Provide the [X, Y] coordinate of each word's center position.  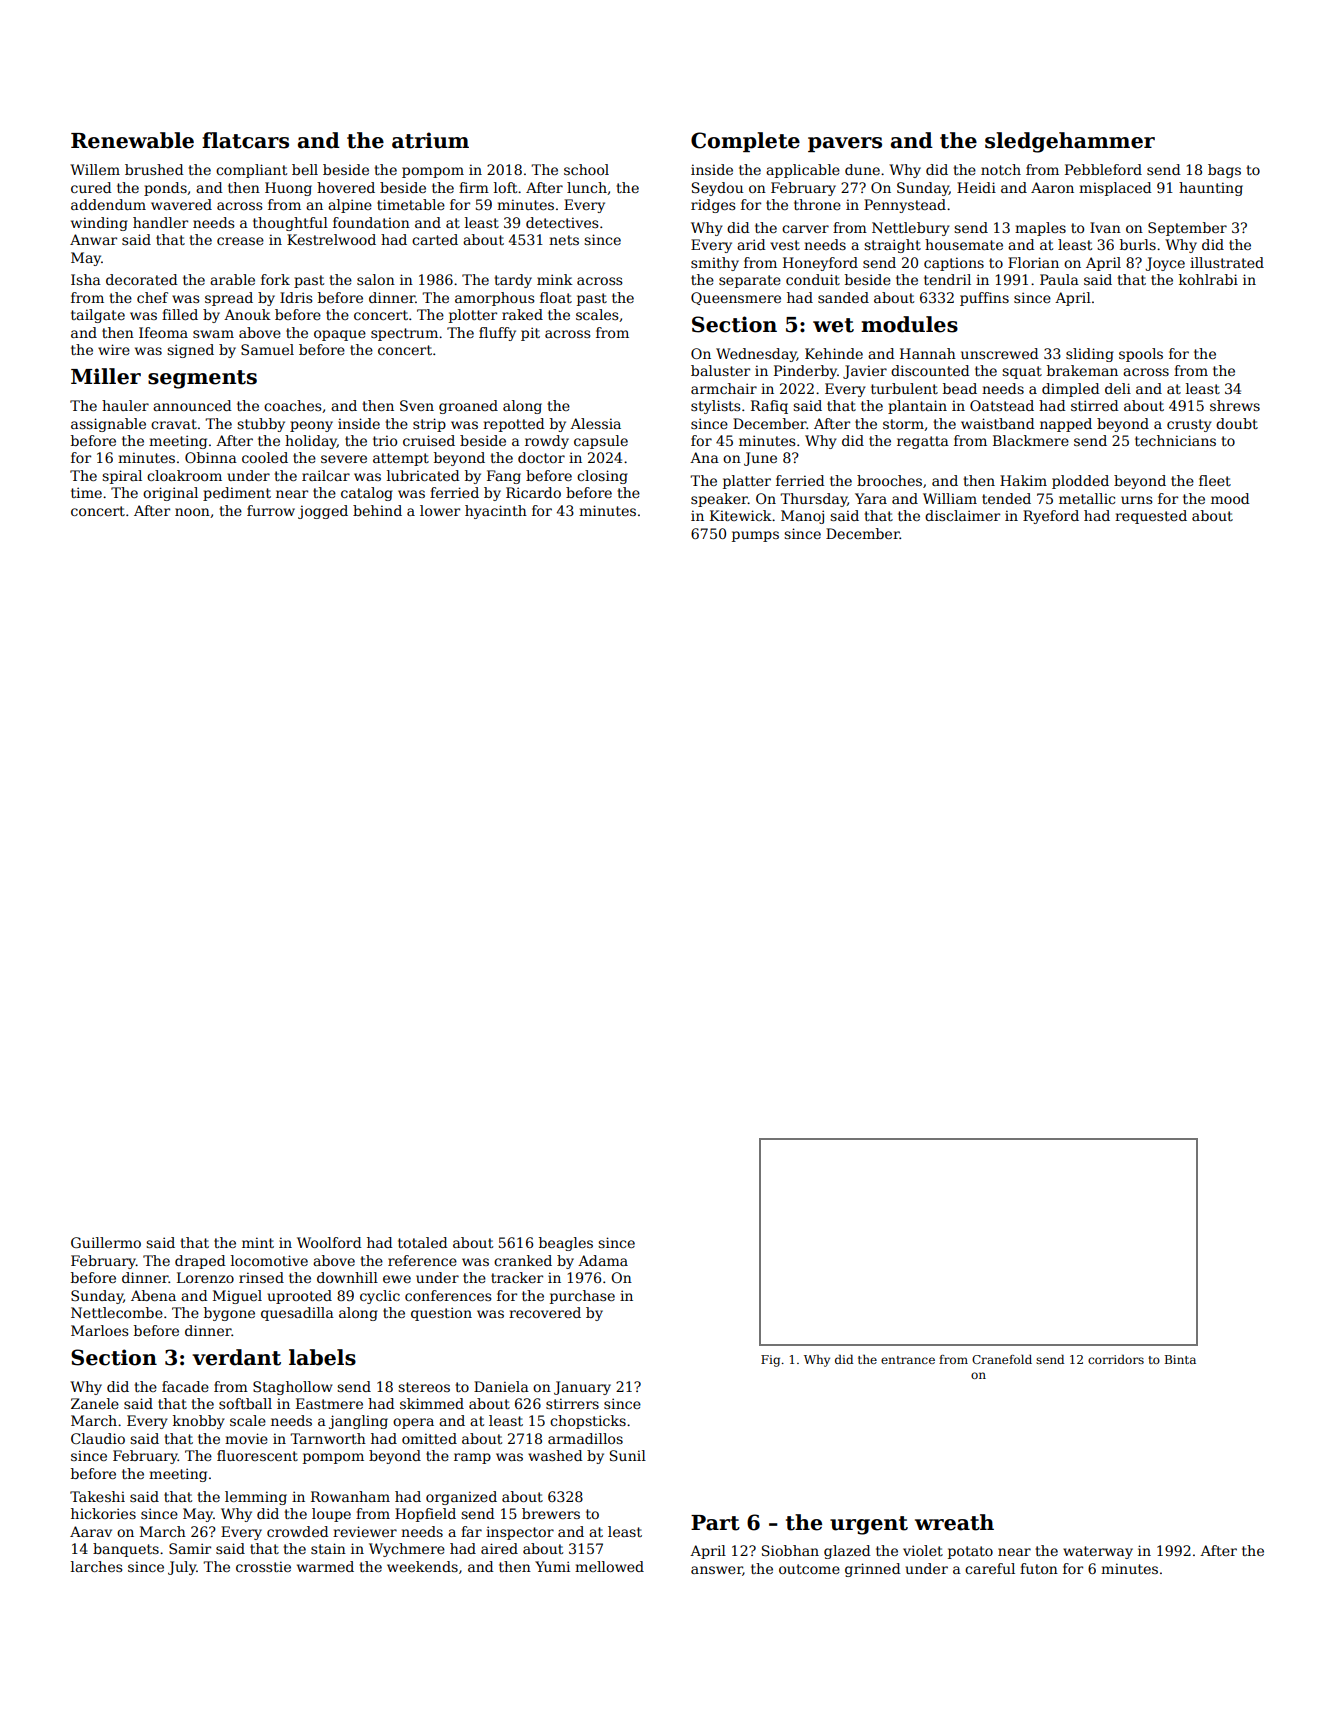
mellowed [609, 1566]
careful [990, 1568]
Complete [745, 142]
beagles [566, 1244]
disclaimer [962, 515]
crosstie [263, 1566]
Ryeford [1051, 517]
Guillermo [106, 1242]
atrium [430, 140]
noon [192, 512]
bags [1224, 171]
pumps [755, 536]
